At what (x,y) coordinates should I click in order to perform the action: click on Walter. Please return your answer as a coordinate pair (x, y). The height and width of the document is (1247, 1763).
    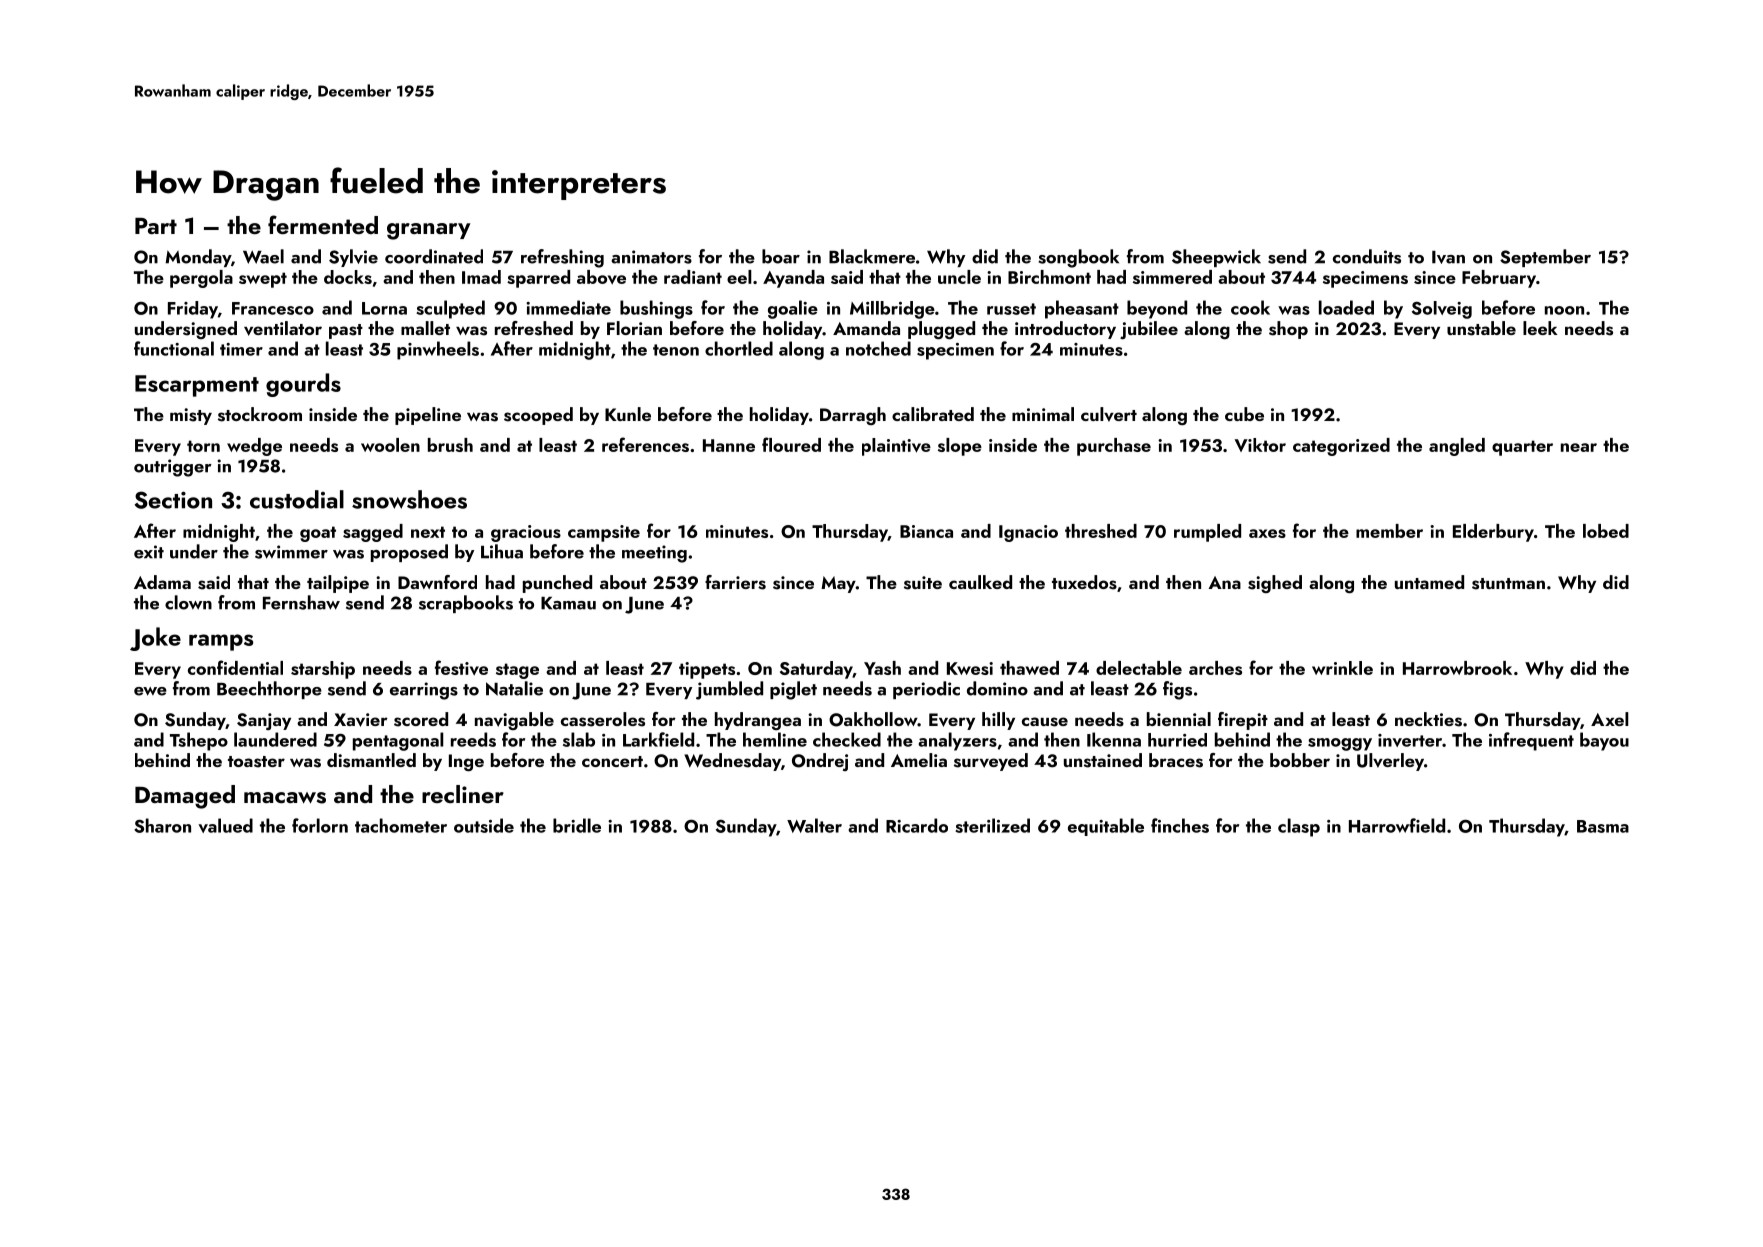
    Looking at the image, I should click on (814, 825).
